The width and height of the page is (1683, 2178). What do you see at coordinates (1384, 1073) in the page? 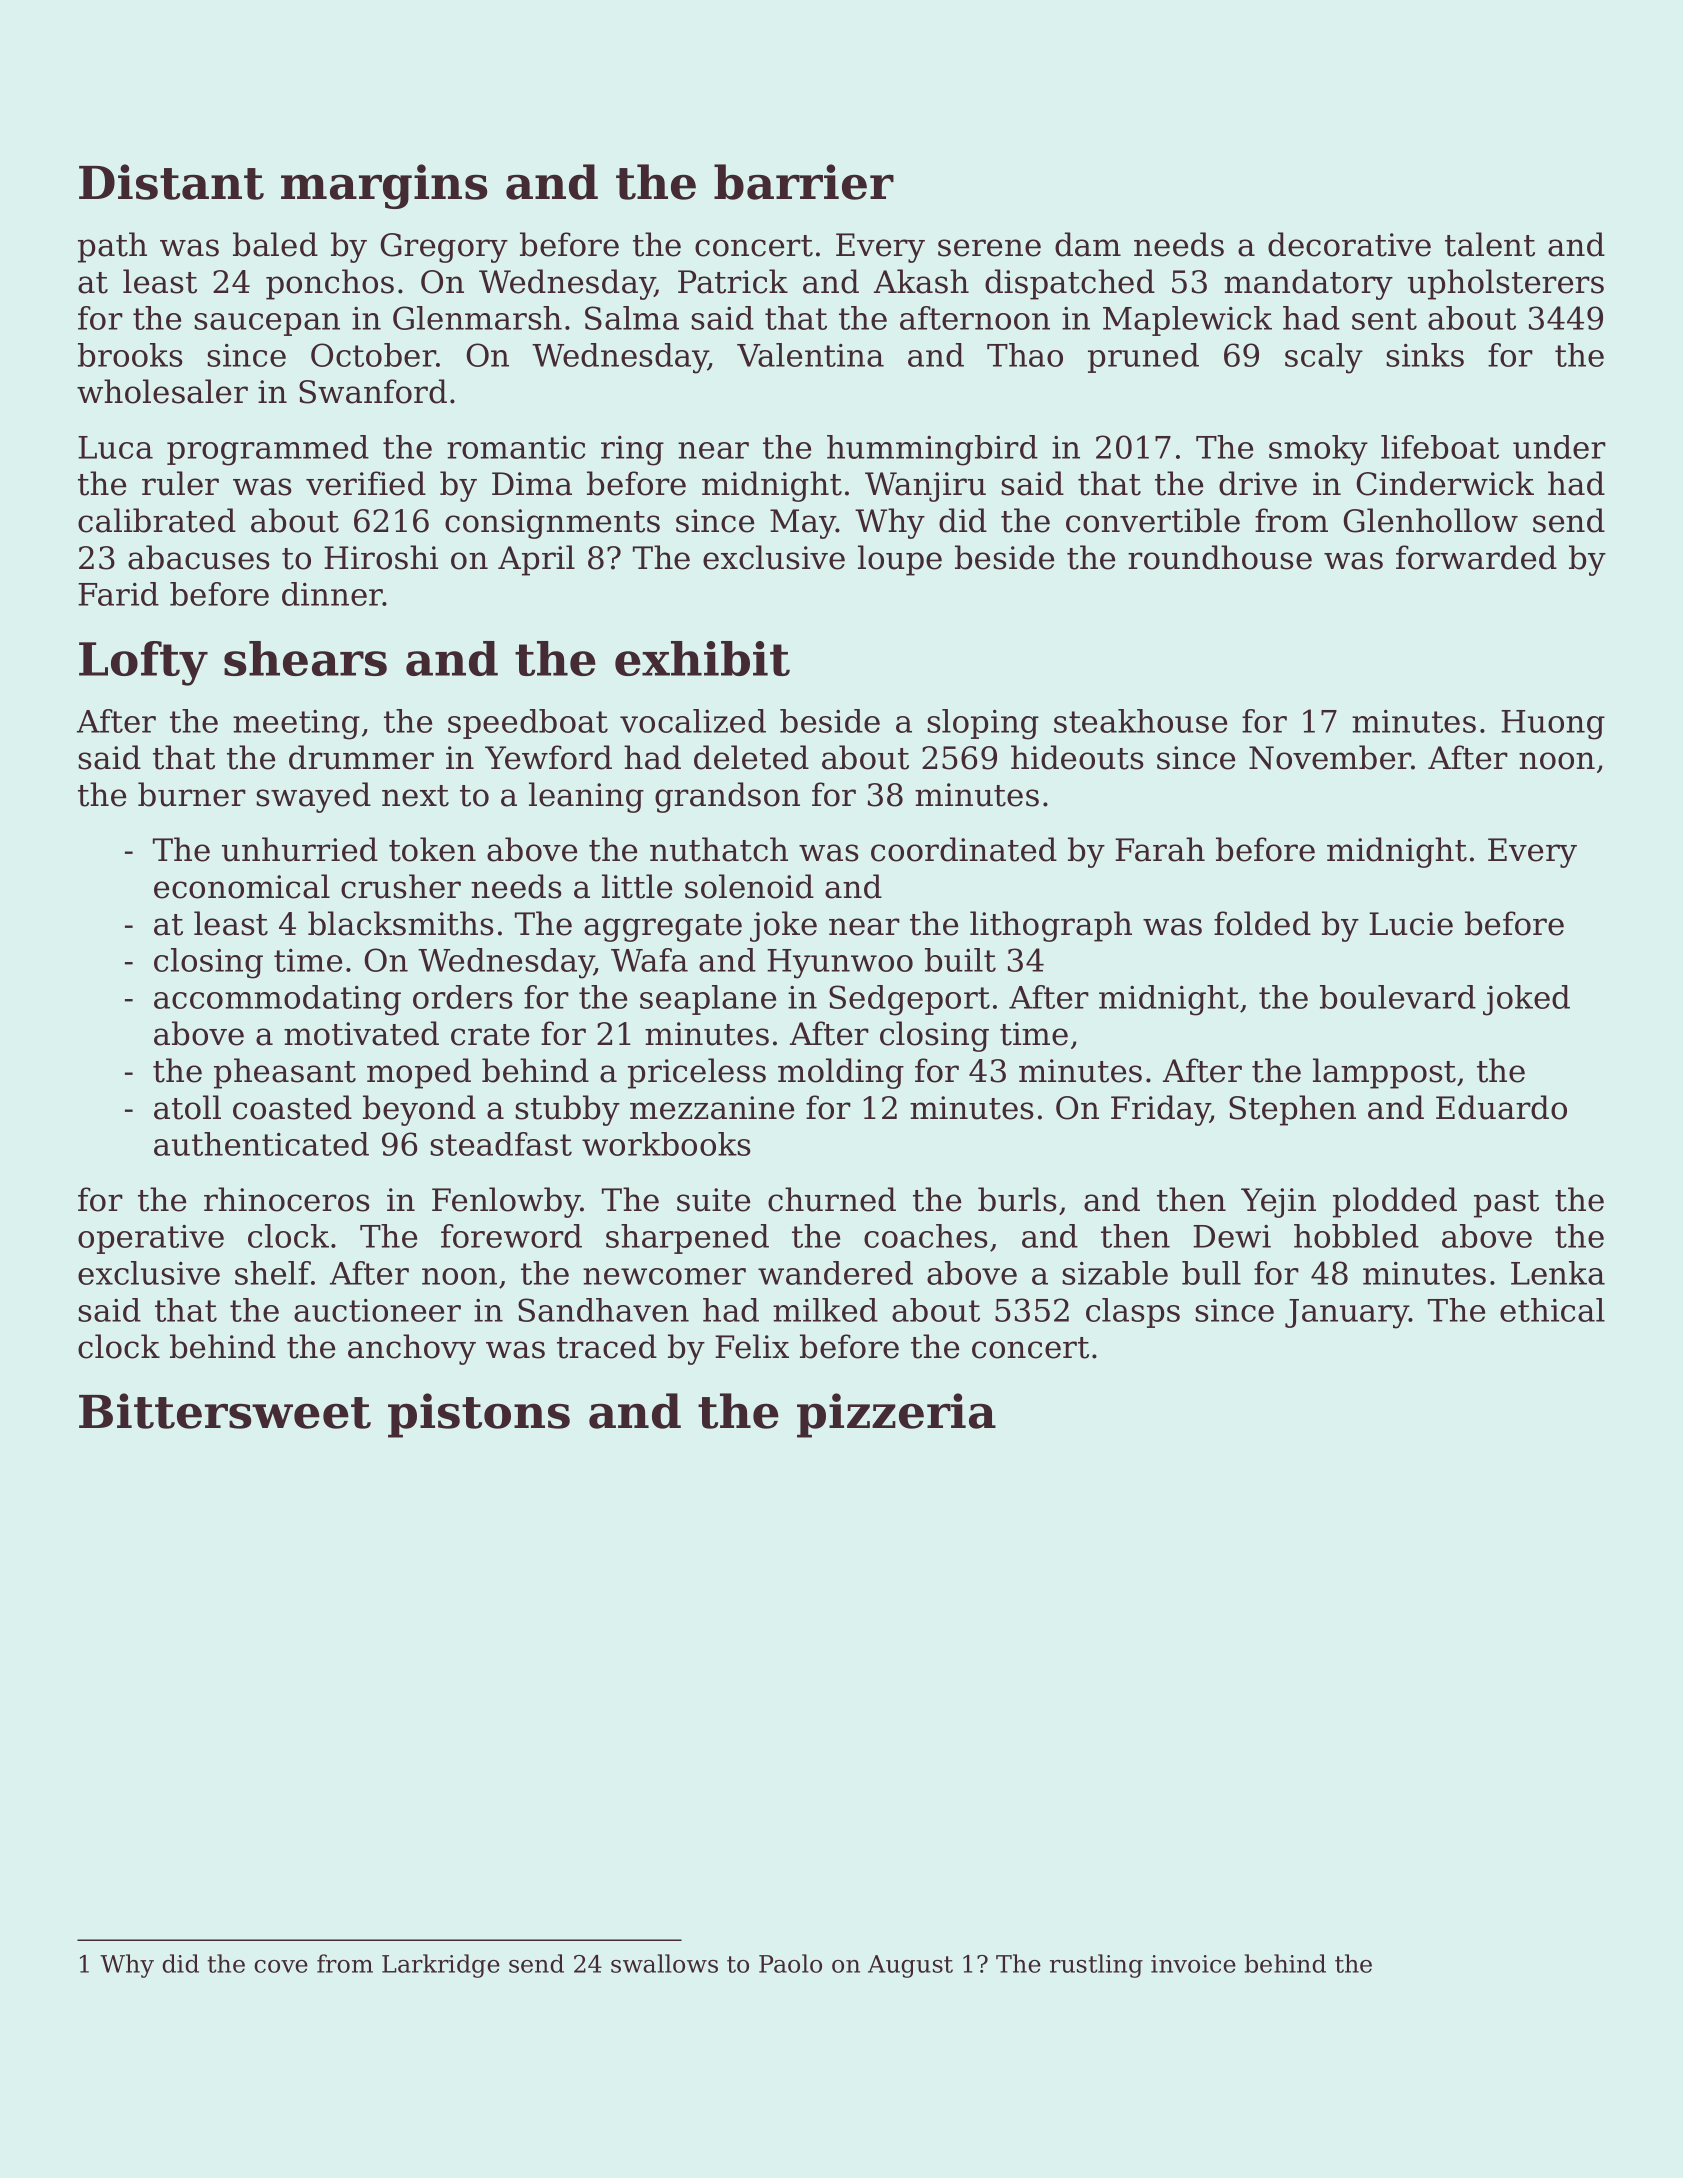
I see `lamppost` at bounding box center [1384, 1073].
